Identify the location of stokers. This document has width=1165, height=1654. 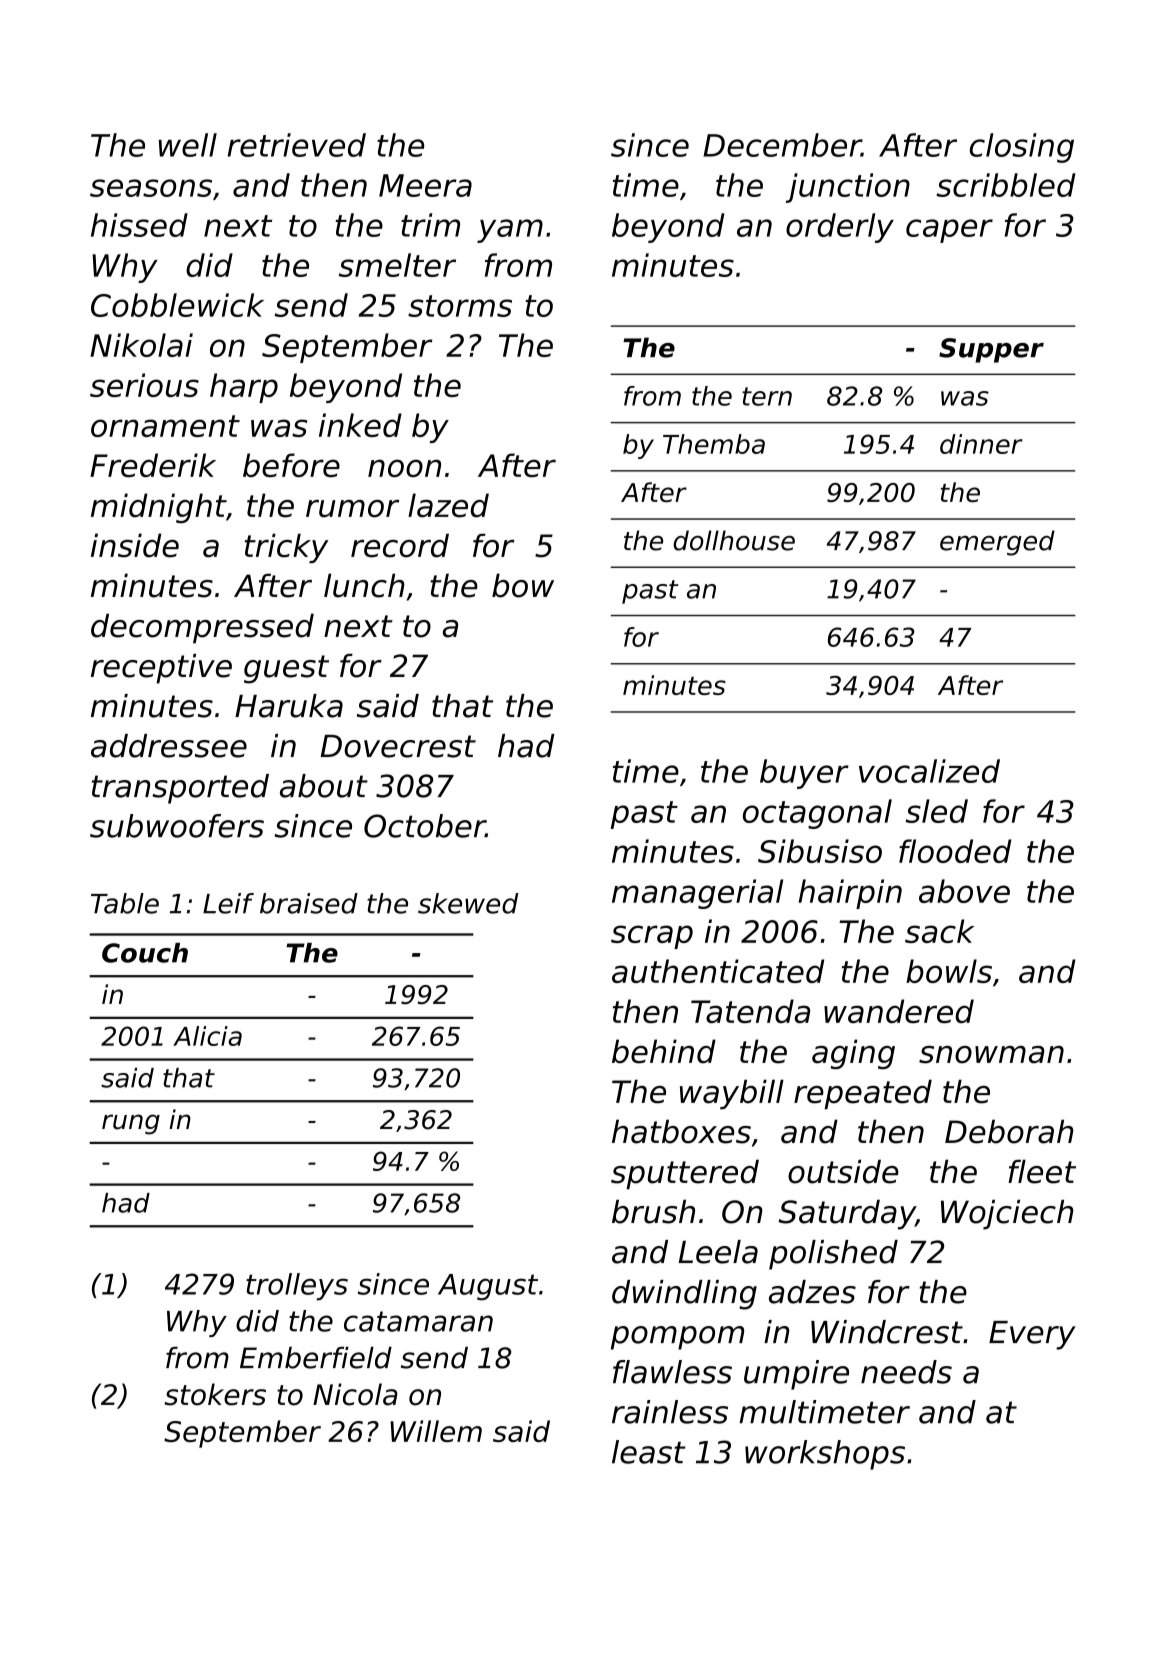
(215, 1394).
